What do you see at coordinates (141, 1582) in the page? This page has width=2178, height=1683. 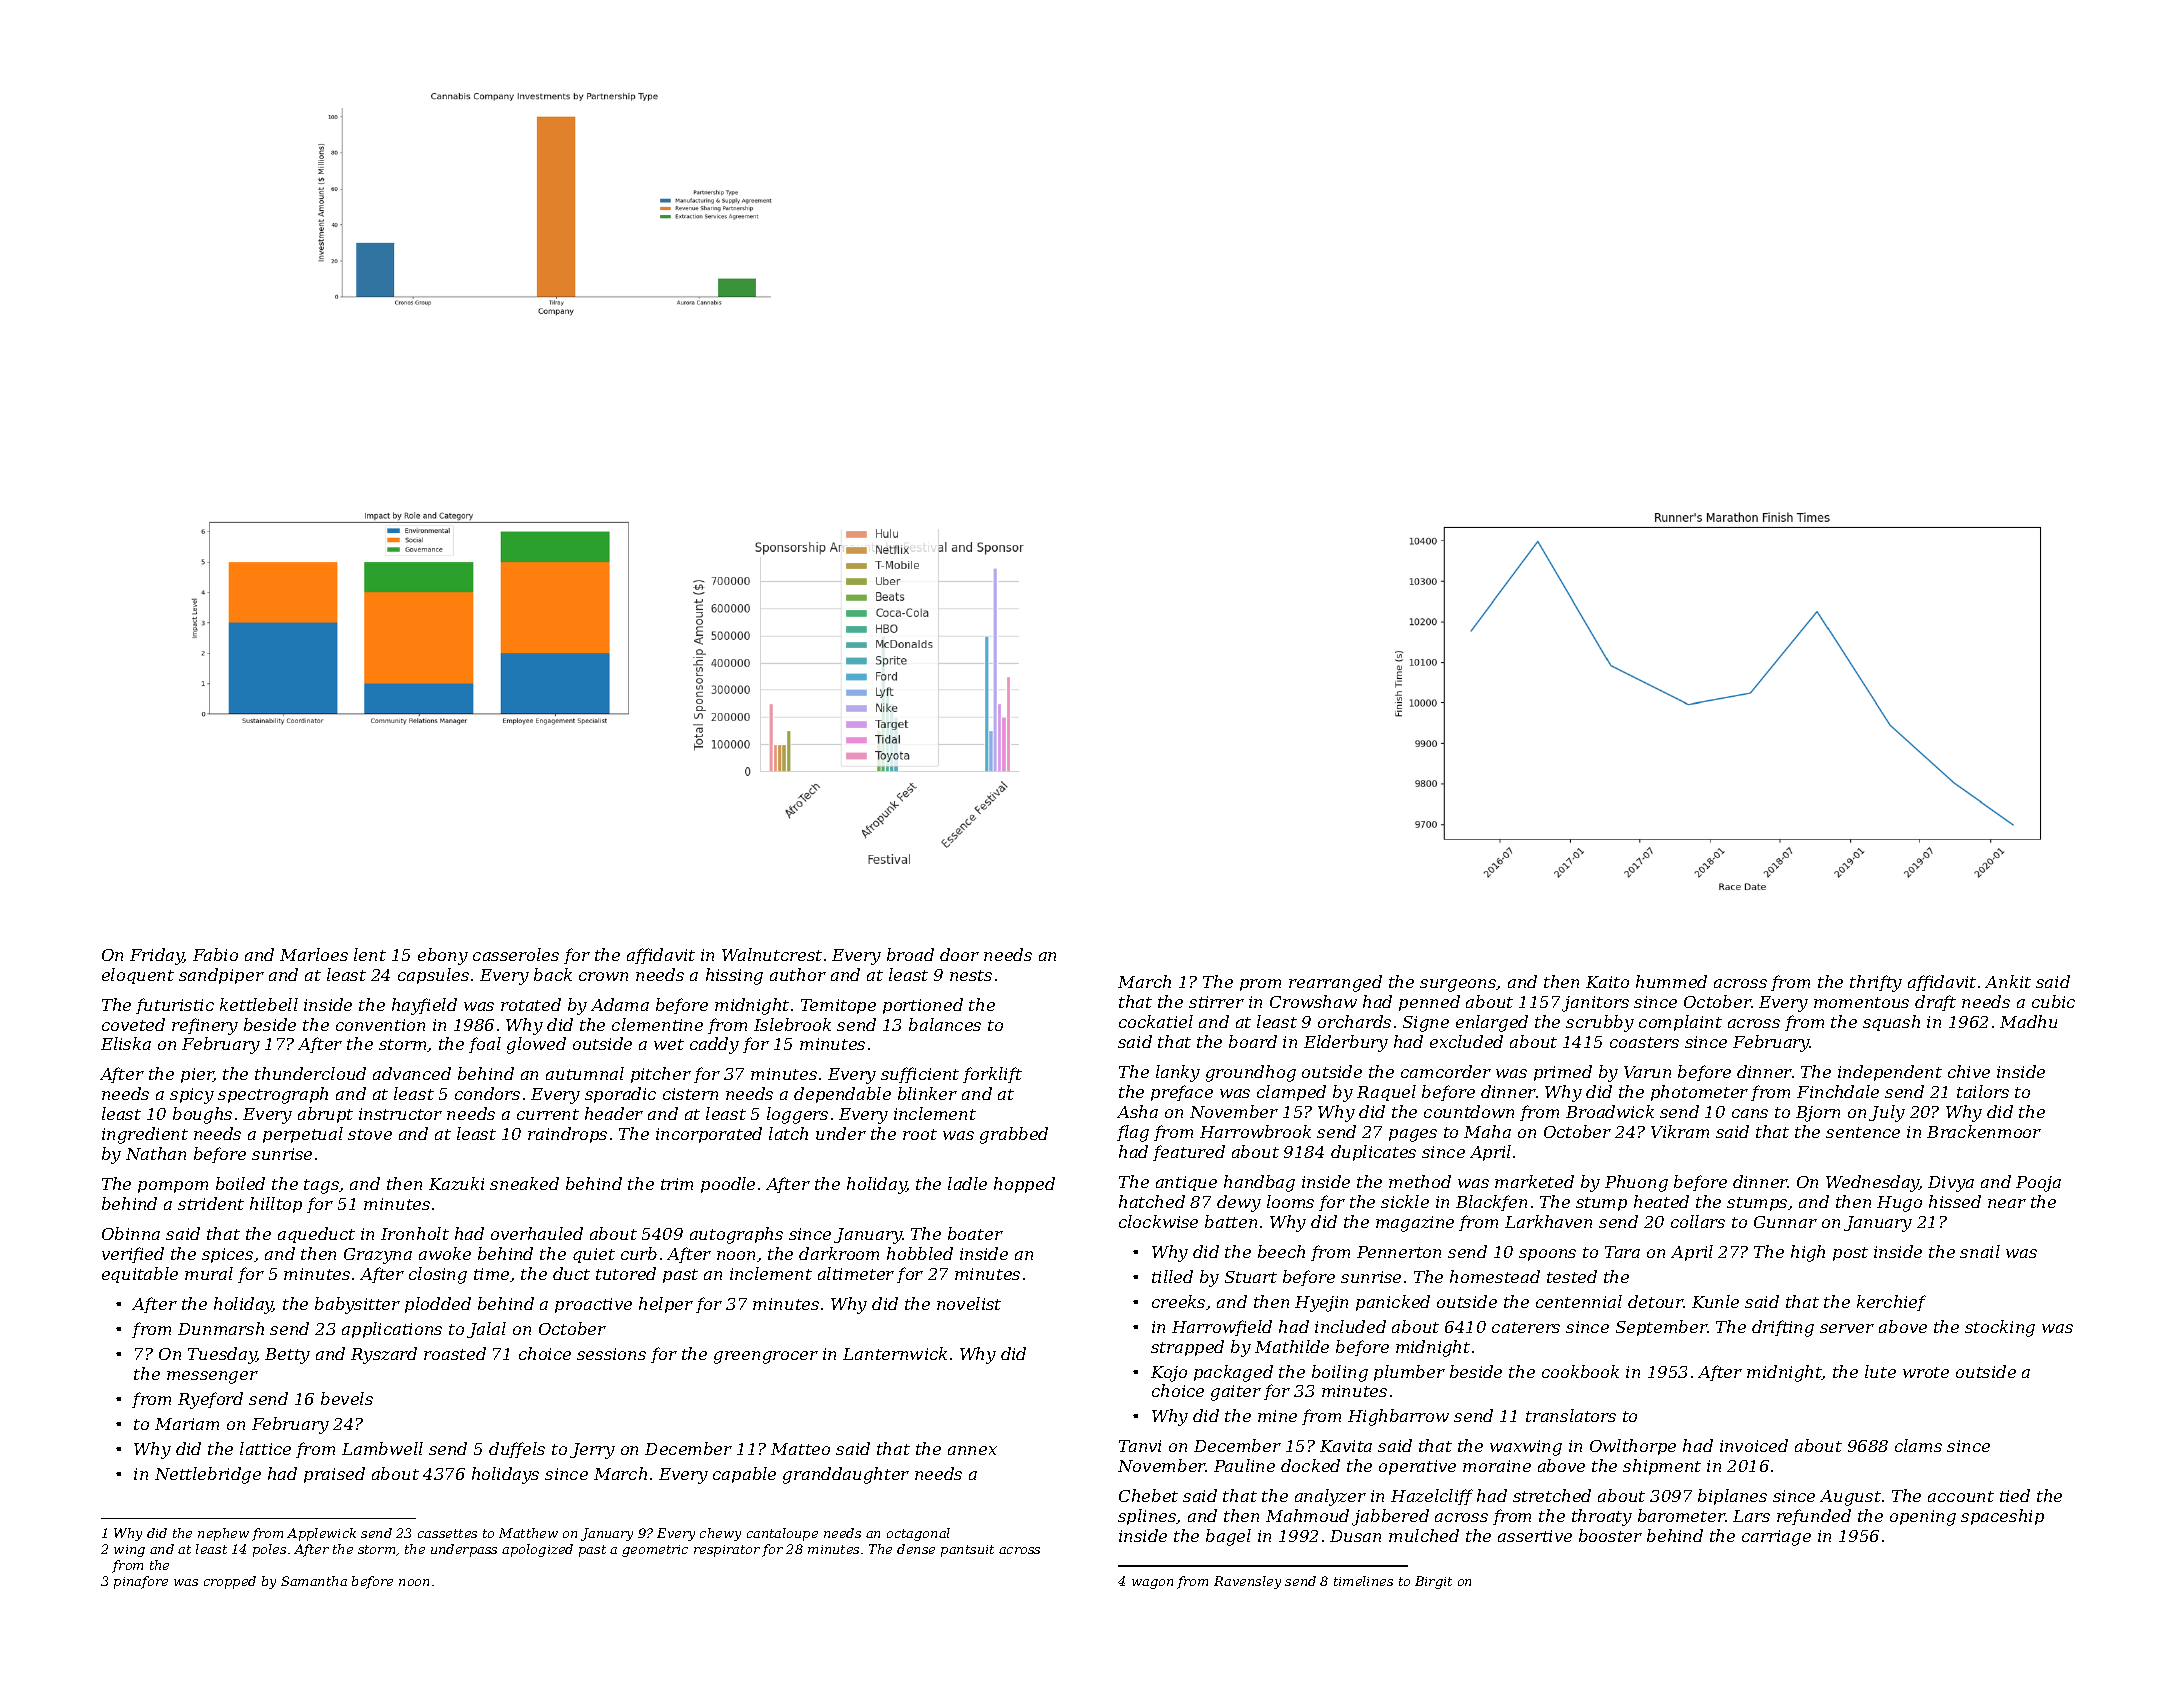 I see `pinafore` at bounding box center [141, 1582].
